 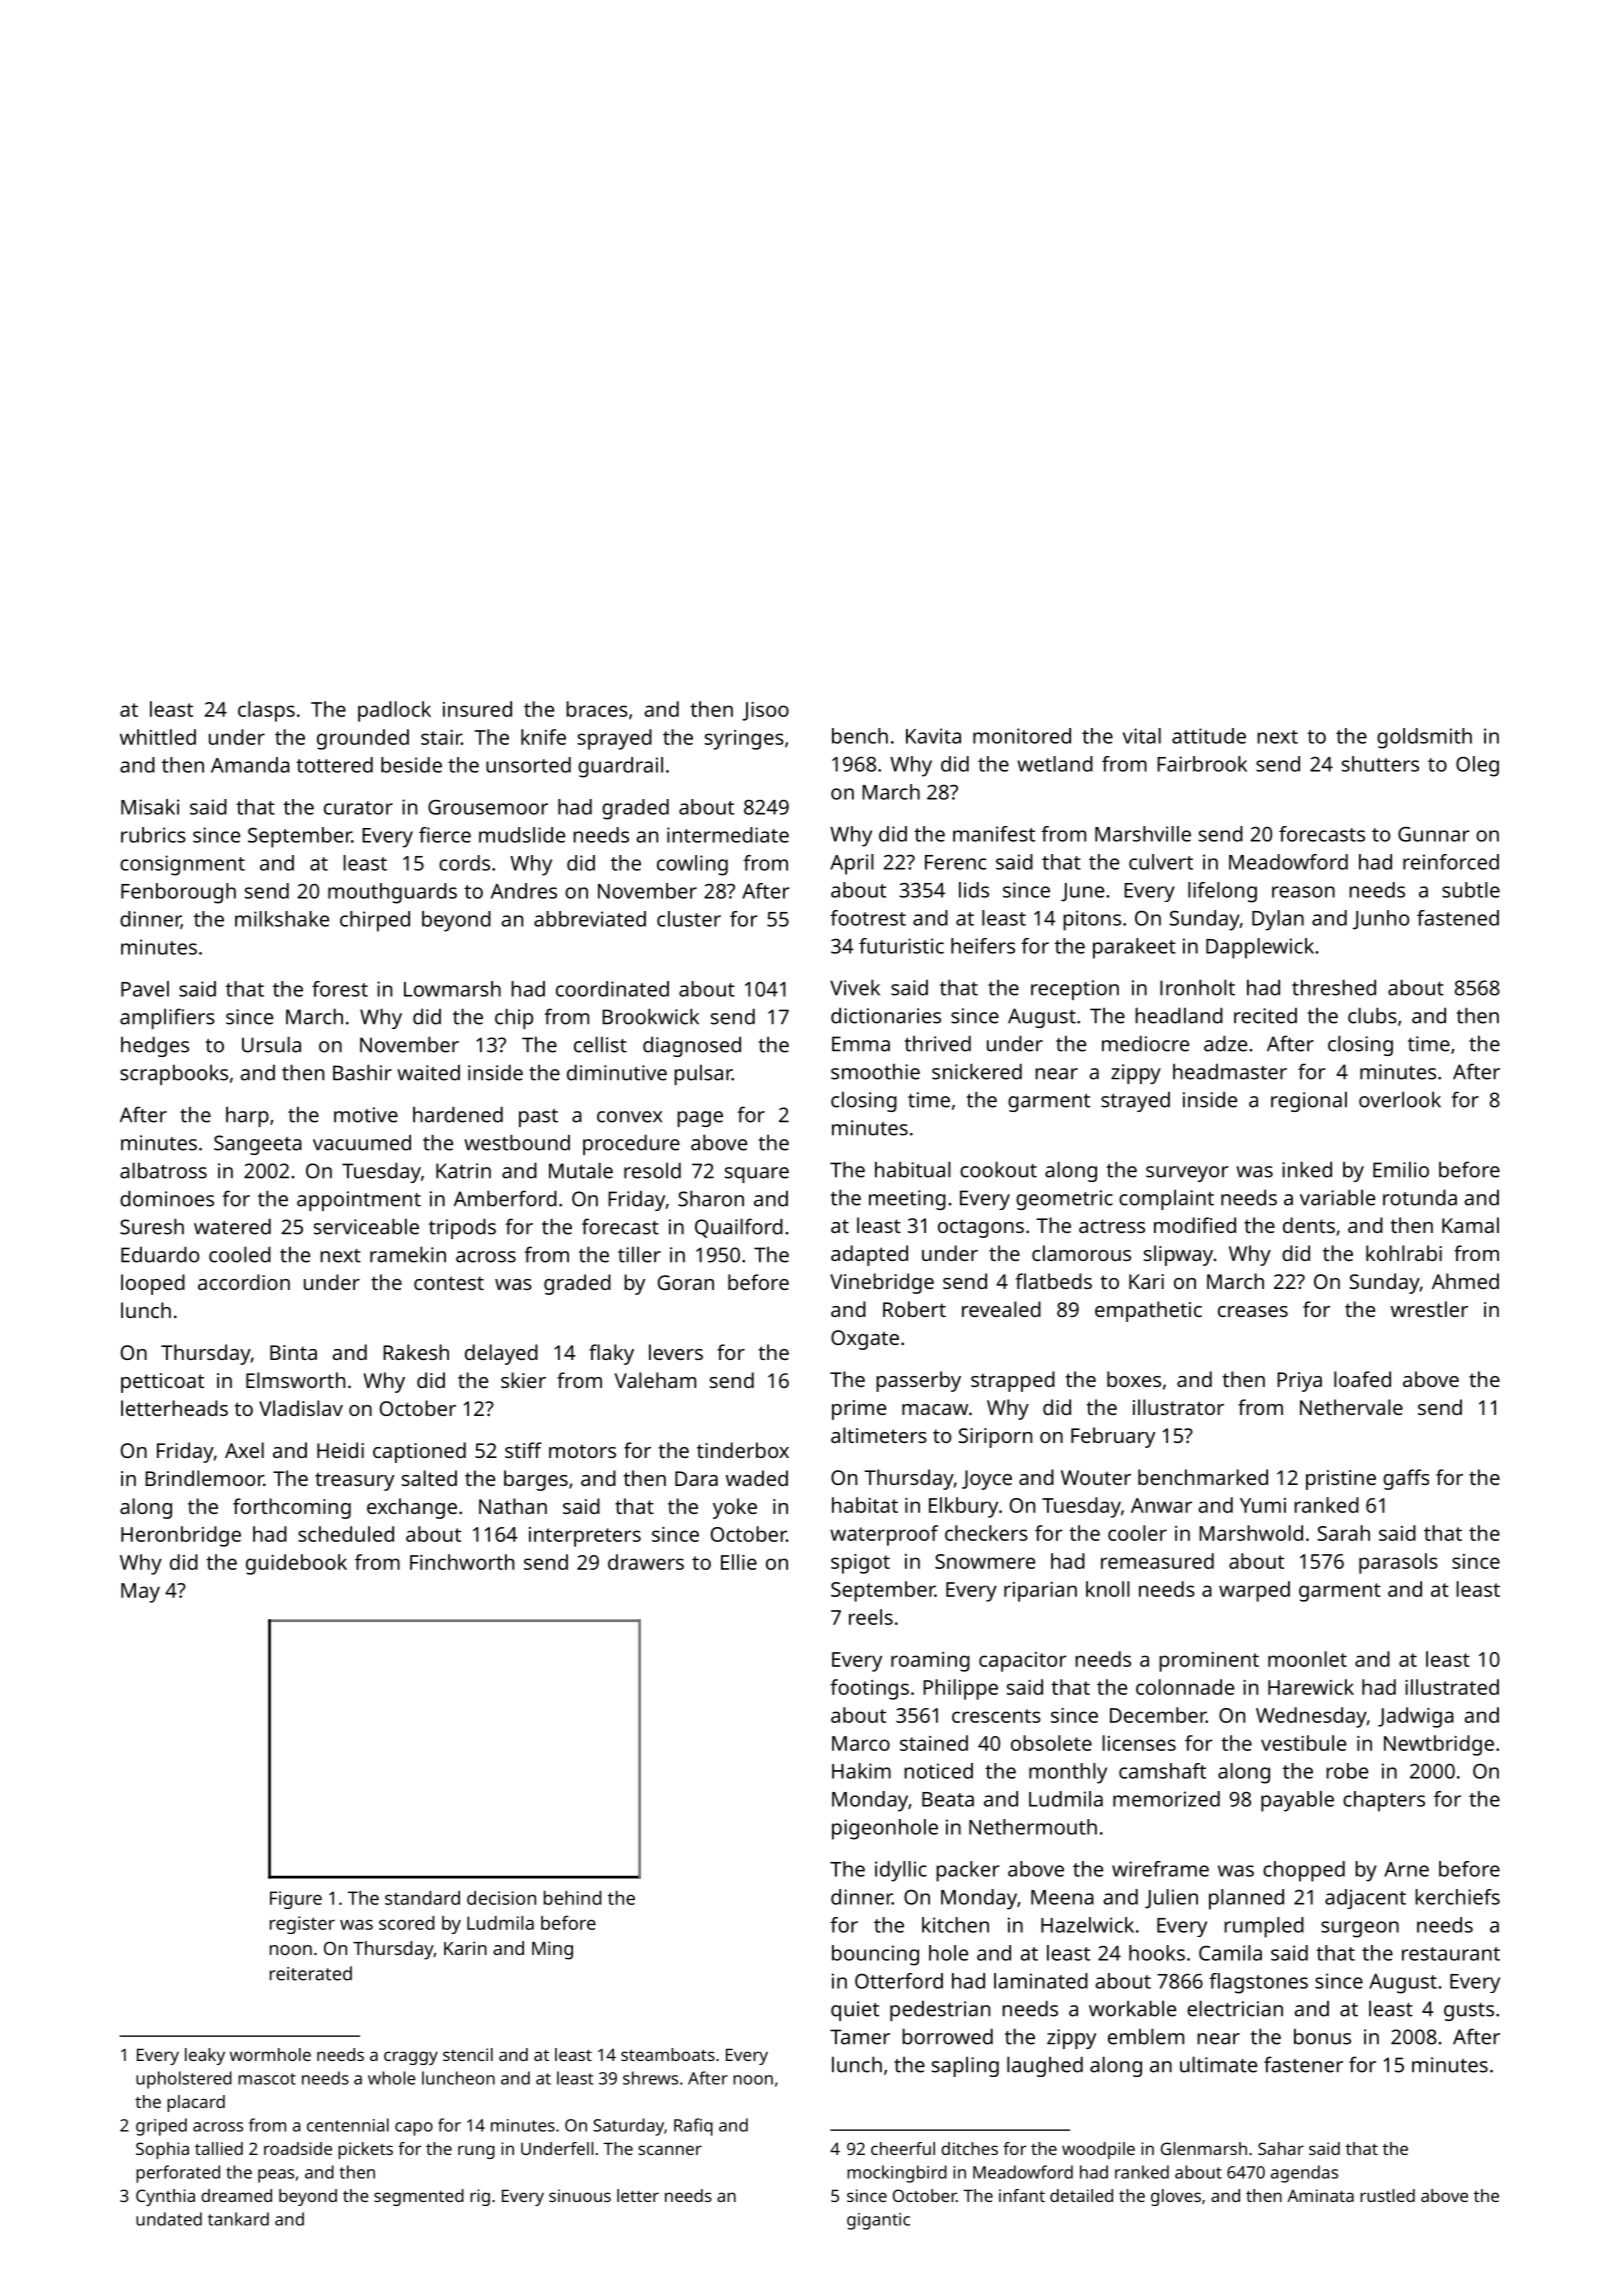 I want to click on intermediate, so click(x=728, y=835).
